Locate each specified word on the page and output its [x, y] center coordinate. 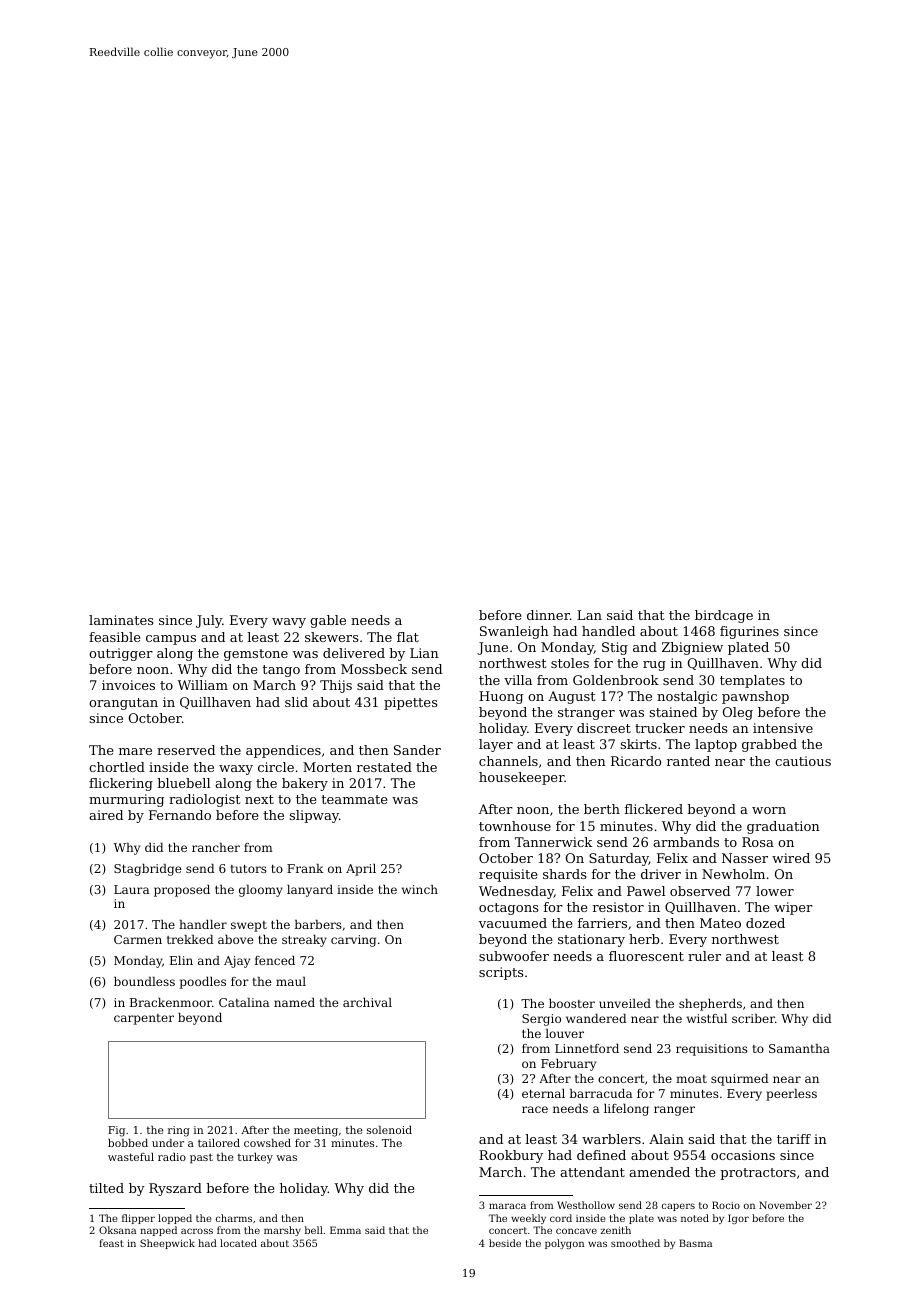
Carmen [138, 939]
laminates [121, 620]
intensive [783, 728]
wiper [793, 908]
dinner [548, 615]
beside [505, 1243]
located [238, 1243]
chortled [117, 767]
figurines [749, 632]
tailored [219, 1143]
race [535, 1109]
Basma [695, 1243]
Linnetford [587, 1048]
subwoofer [514, 956]
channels [508, 761]
